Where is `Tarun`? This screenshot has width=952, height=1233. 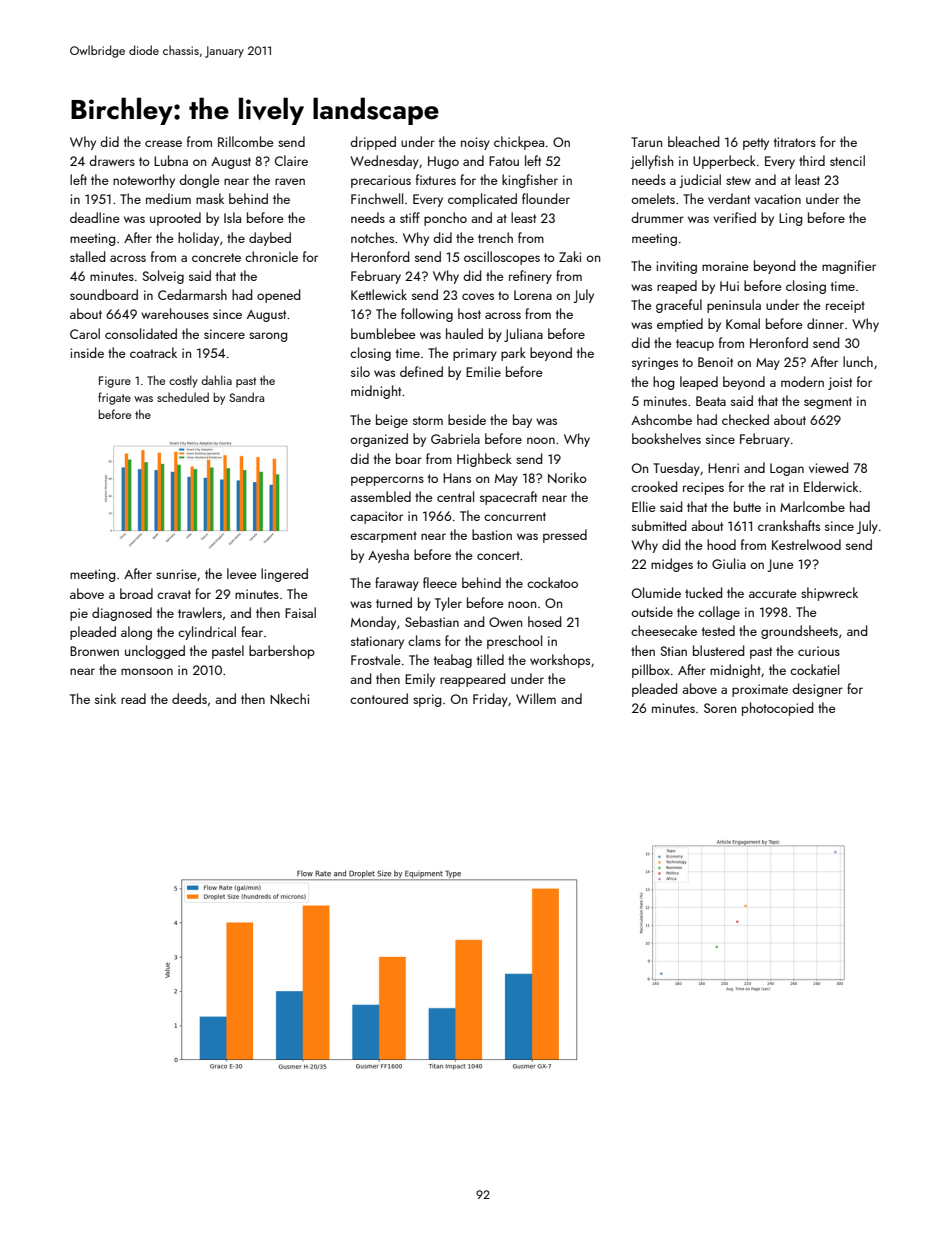
Tarun is located at coordinates (646, 142).
